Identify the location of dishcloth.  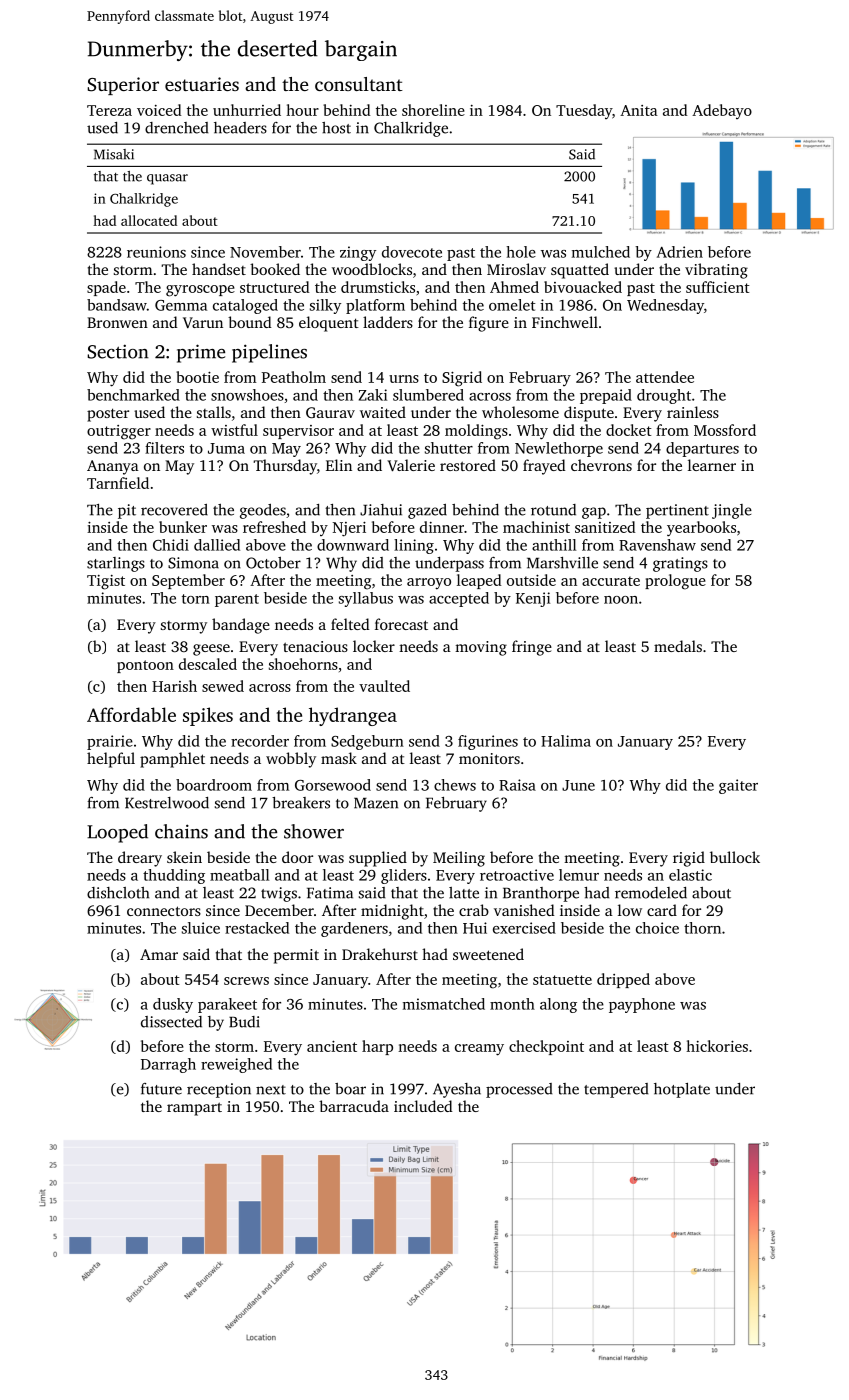
(118, 893).
